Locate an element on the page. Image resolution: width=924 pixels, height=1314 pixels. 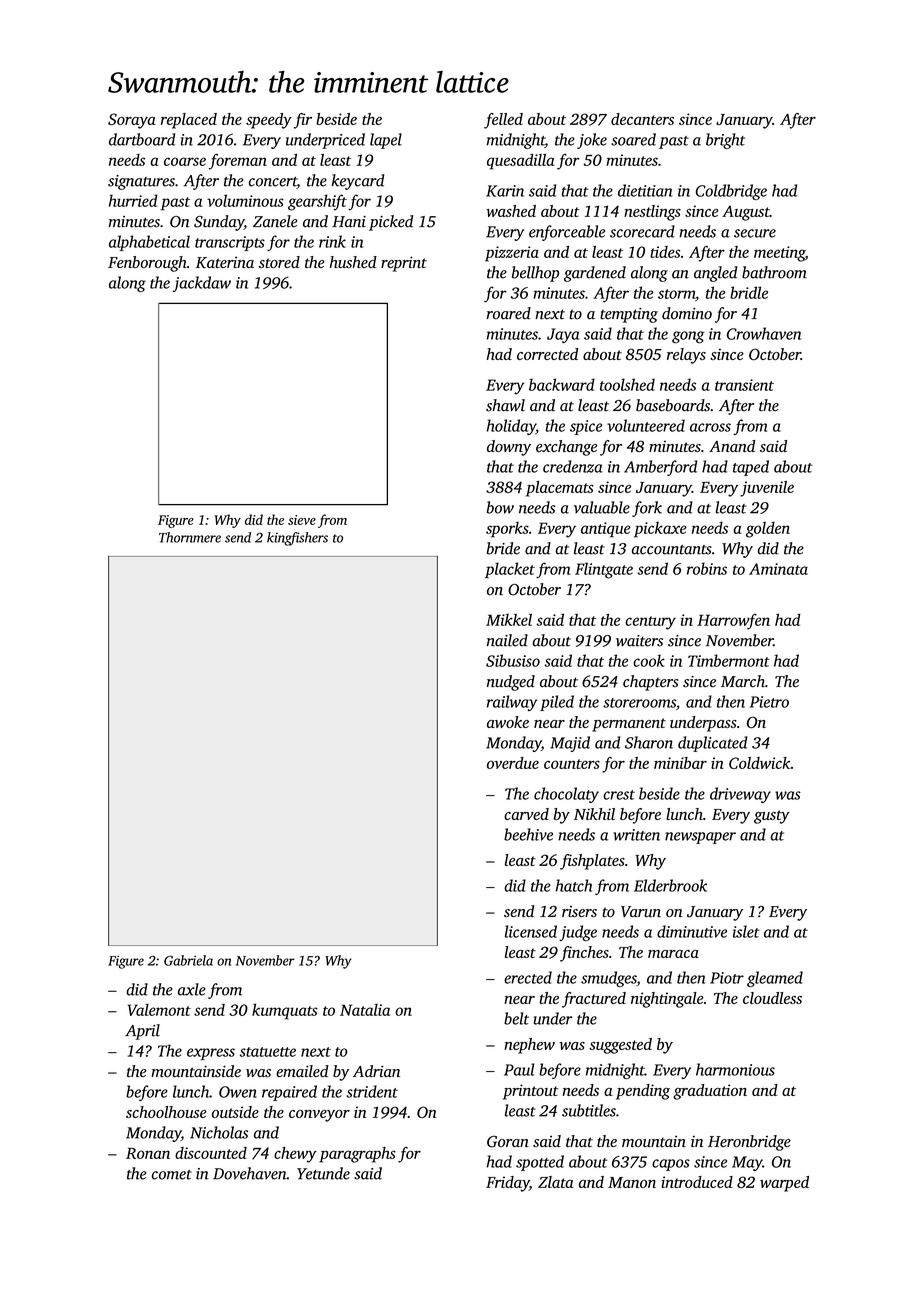
Paul is located at coordinates (519, 1069).
